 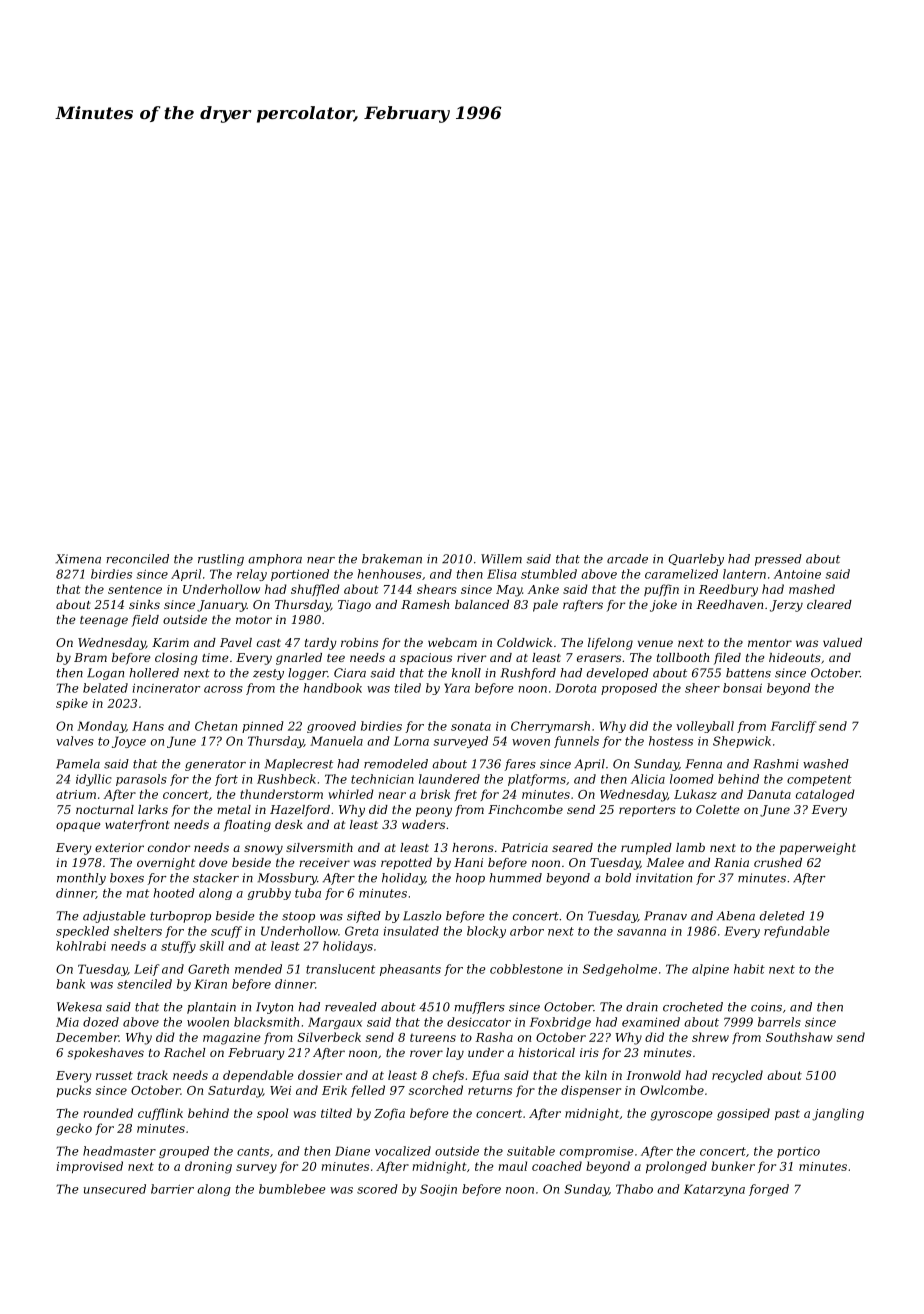 I want to click on valued, so click(x=842, y=642).
